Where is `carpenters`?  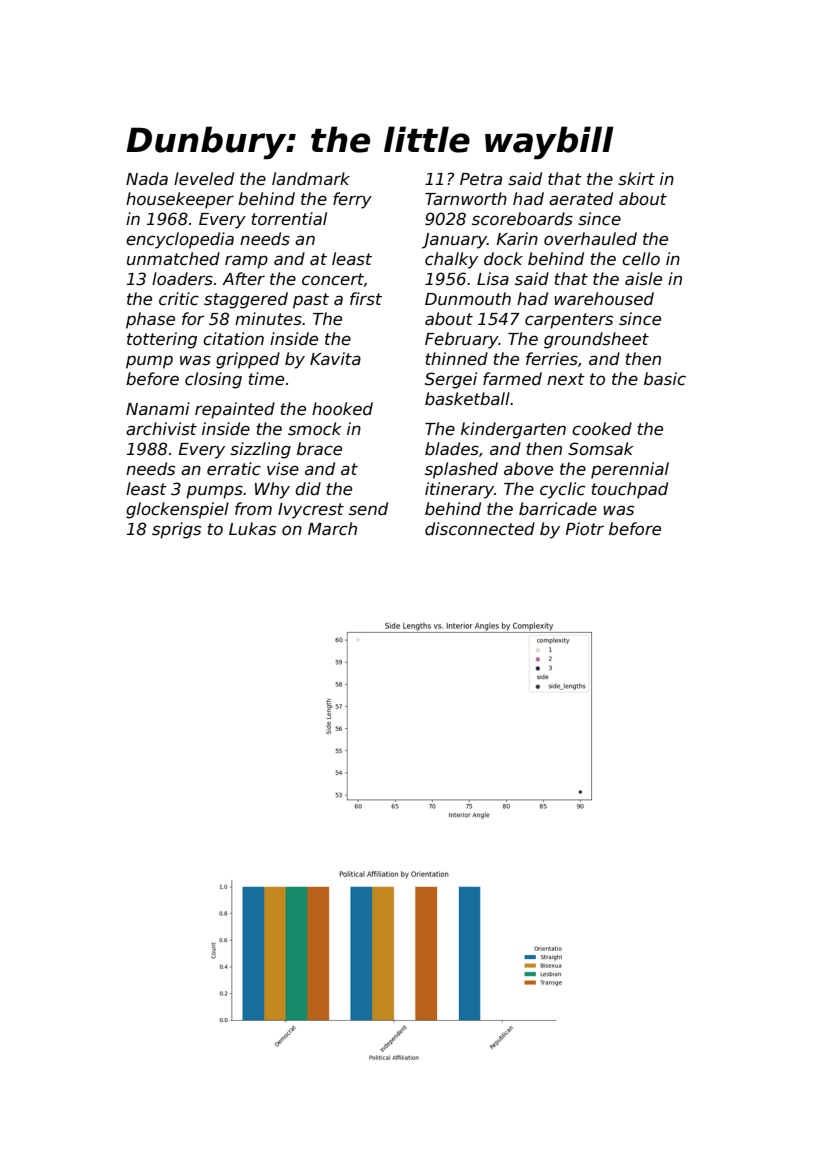
carpenters is located at coordinates (569, 321).
